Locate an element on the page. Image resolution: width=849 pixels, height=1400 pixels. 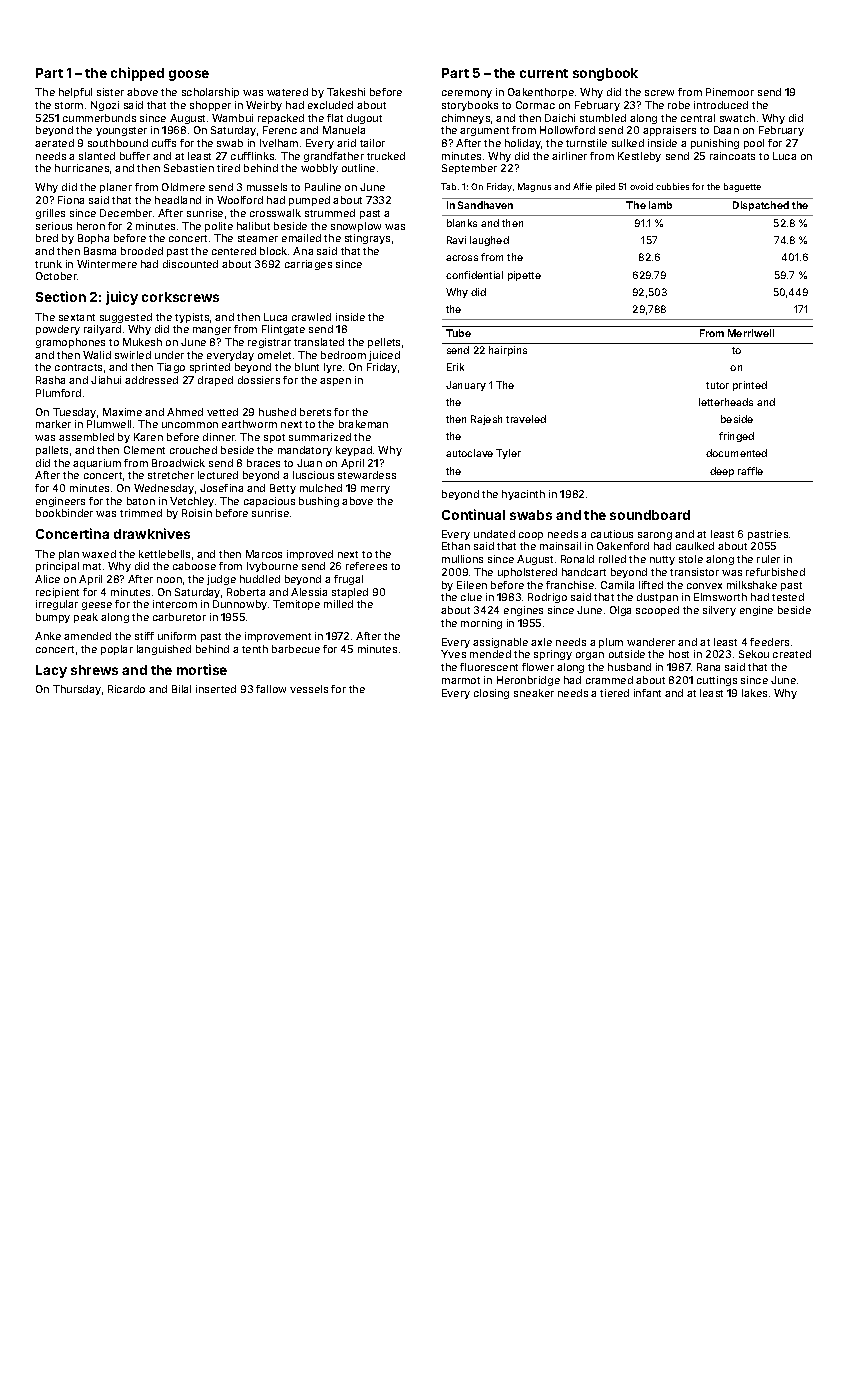
Pinemoor is located at coordinates (730, 92).
